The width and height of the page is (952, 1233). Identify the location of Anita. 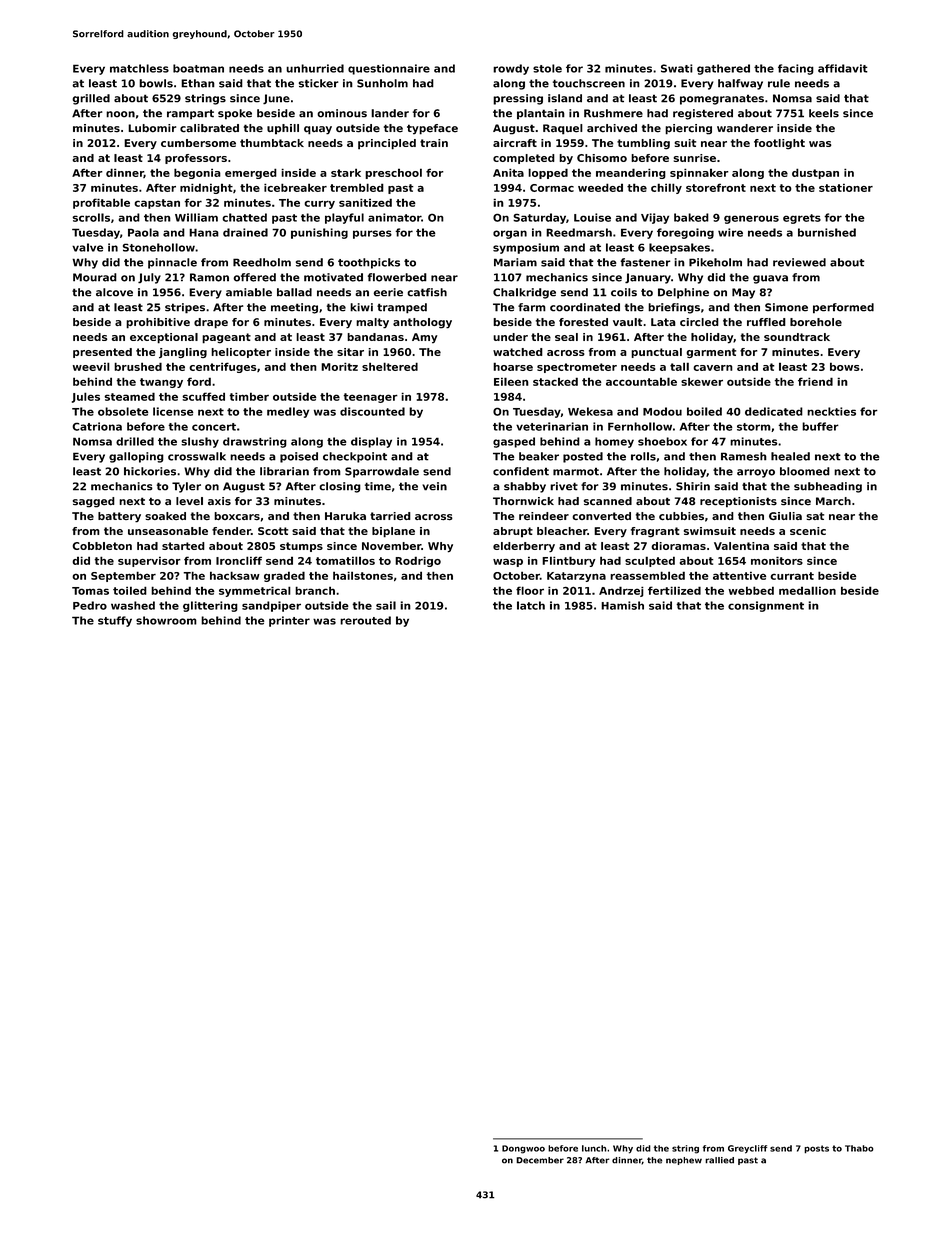
(508, 172).
